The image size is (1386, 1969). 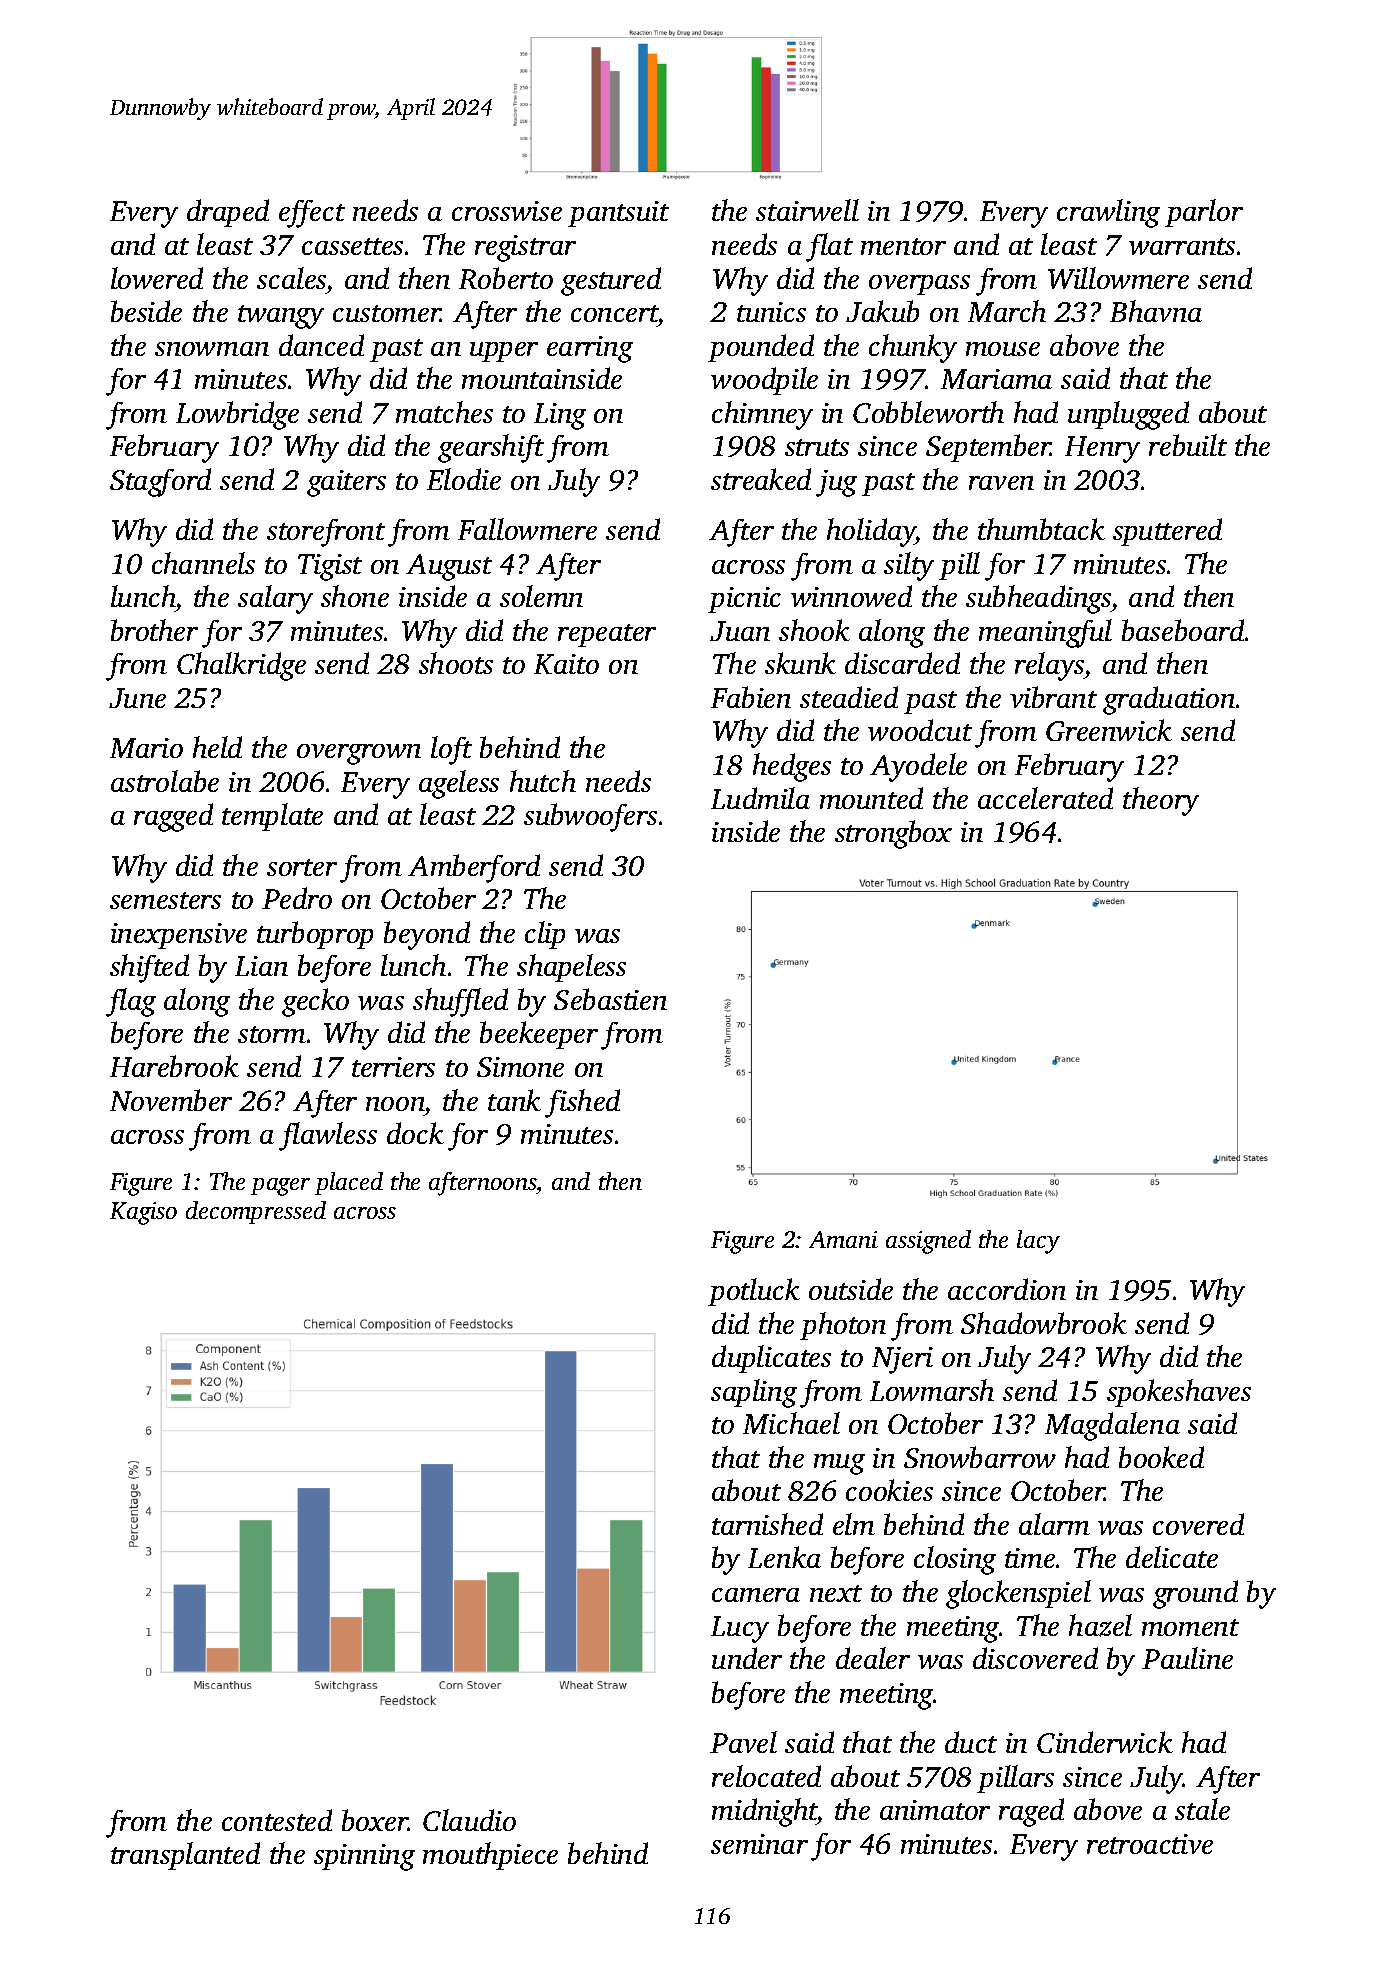 I want to click on clip, so click(x=545, y=935).
